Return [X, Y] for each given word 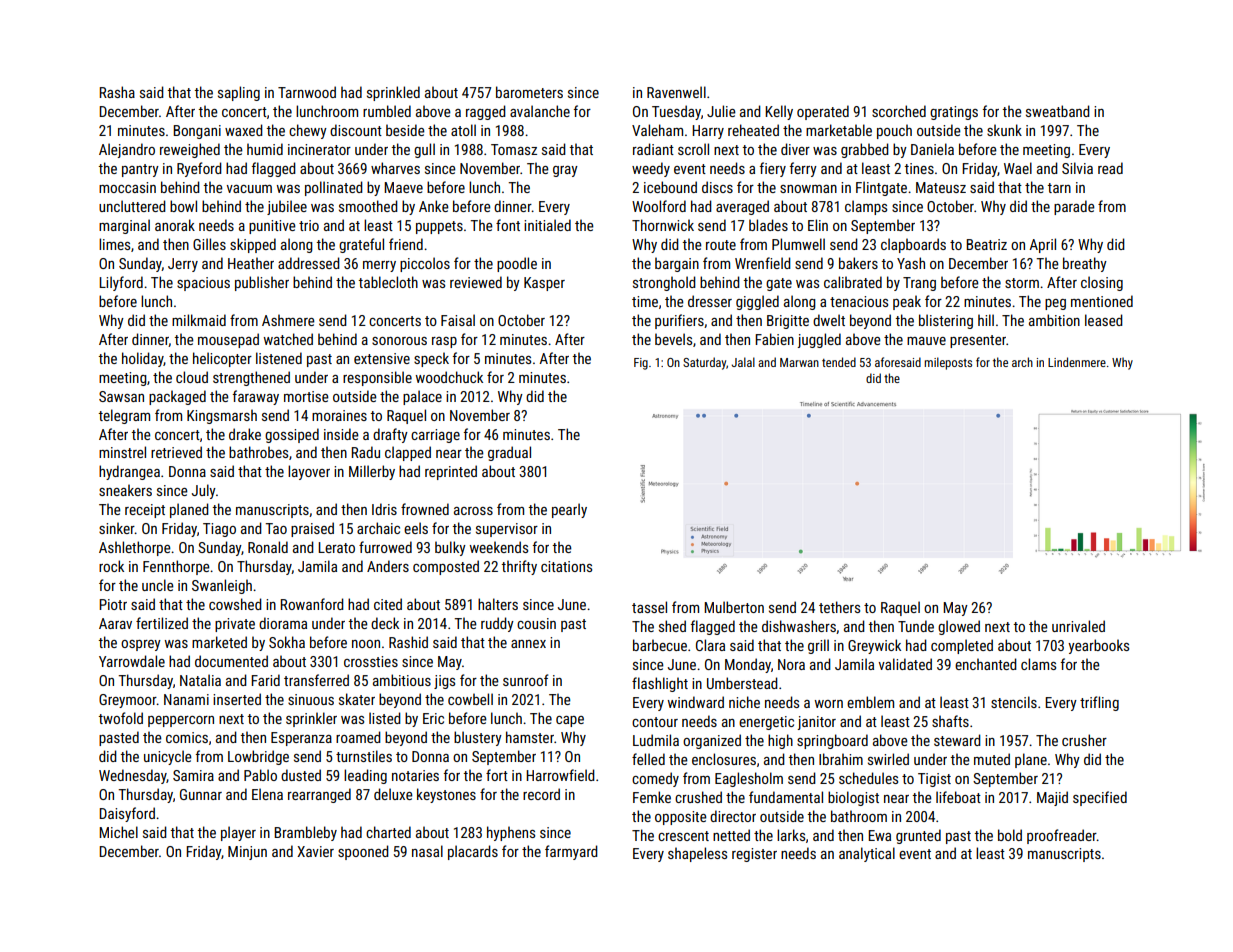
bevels [673, 339]
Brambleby [305, 833]
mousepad [228, 340]
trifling [1099, 703]
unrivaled [1078, 626]
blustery [478, 738]
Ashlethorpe [135, 548]
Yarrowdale [132, 661]
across [473, 511]
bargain [677, 264]
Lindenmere [1077, 362]
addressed [309, 263]
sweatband [1058, 111]
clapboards [913, 245]
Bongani [197, 132]
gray [565, 171]
